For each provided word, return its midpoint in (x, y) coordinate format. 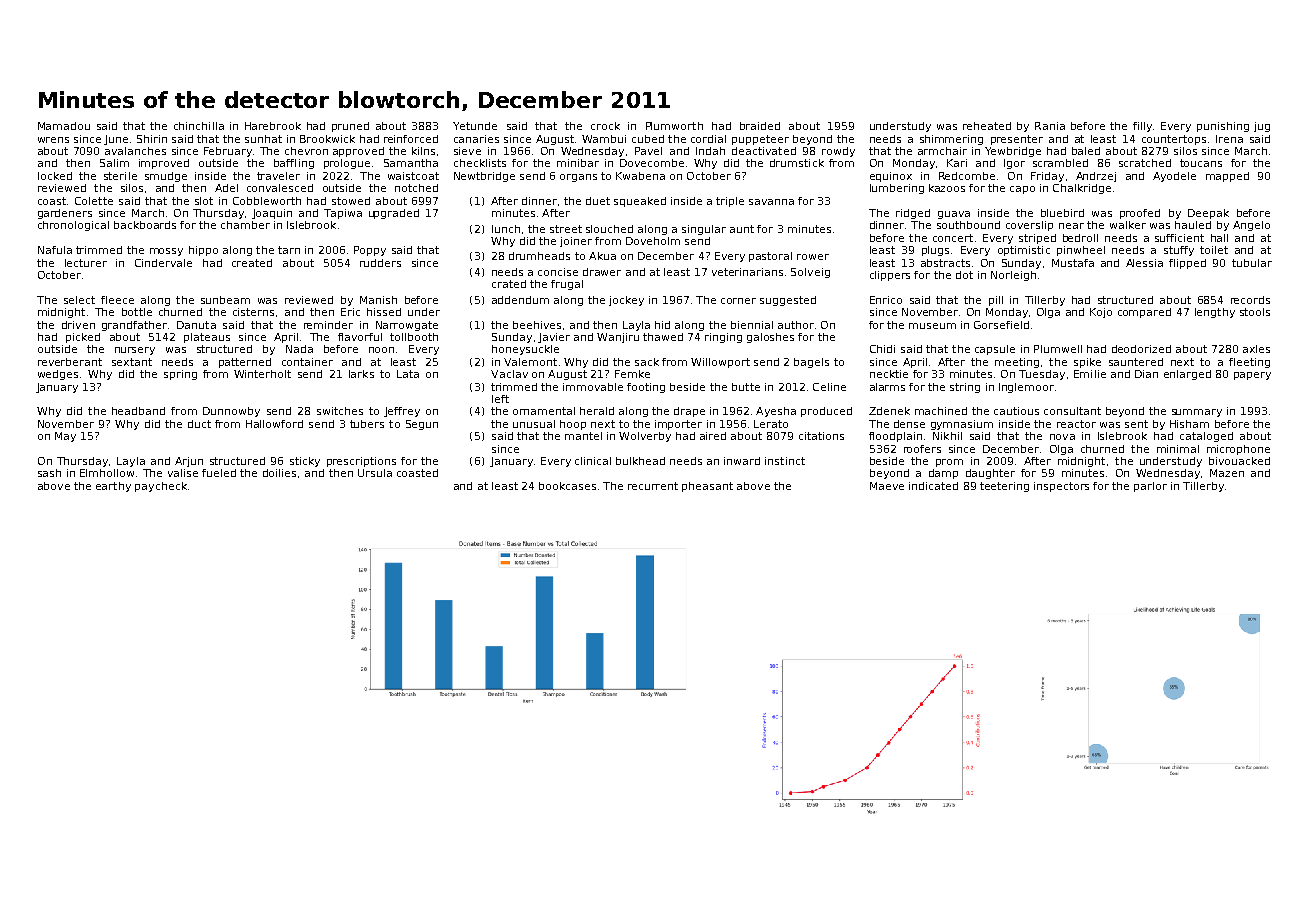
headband (138, 411)
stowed (351, 201)
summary (1197, 413)
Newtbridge (484, 177)
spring (180, 375)
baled (1086, 151)
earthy (113, 487)
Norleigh (1013, 276)
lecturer (86, 263)
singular (704, 230)
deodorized (1141, 349)
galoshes (770, 338)
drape (689, 412)
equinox (891, 177)
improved (164, 164)
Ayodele (1174, 177)
